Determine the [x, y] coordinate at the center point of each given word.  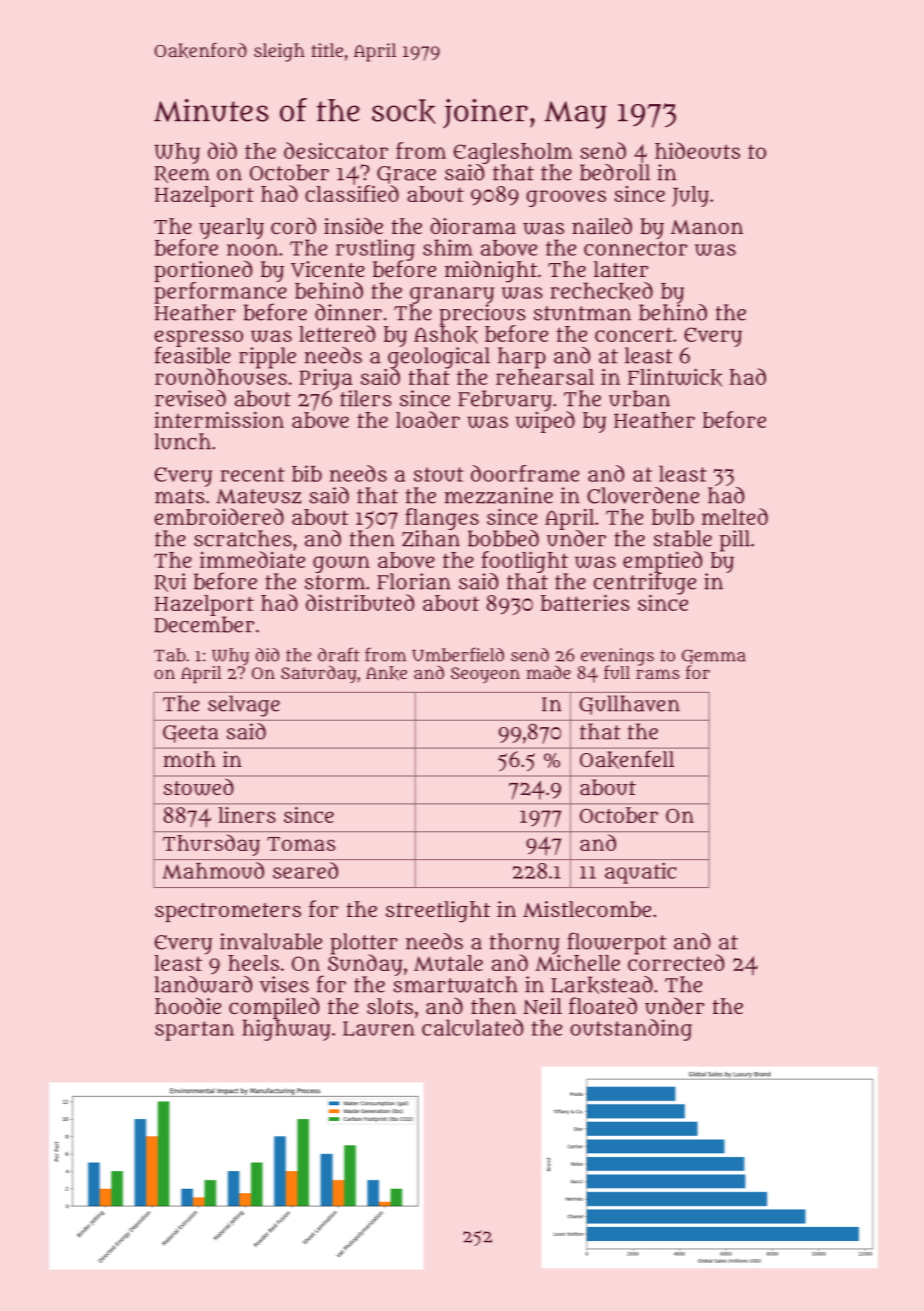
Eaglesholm [513, 153]
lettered [337, 333]
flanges [442, 519]
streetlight [438, 912]
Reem [182, 174]
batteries [585, 602]
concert [634, 334]
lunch [183, 441]
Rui [170, 582]
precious [482, 314]
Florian [414, 581]
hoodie [188, 1005]
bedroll [615, 172]
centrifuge [645, 584]
